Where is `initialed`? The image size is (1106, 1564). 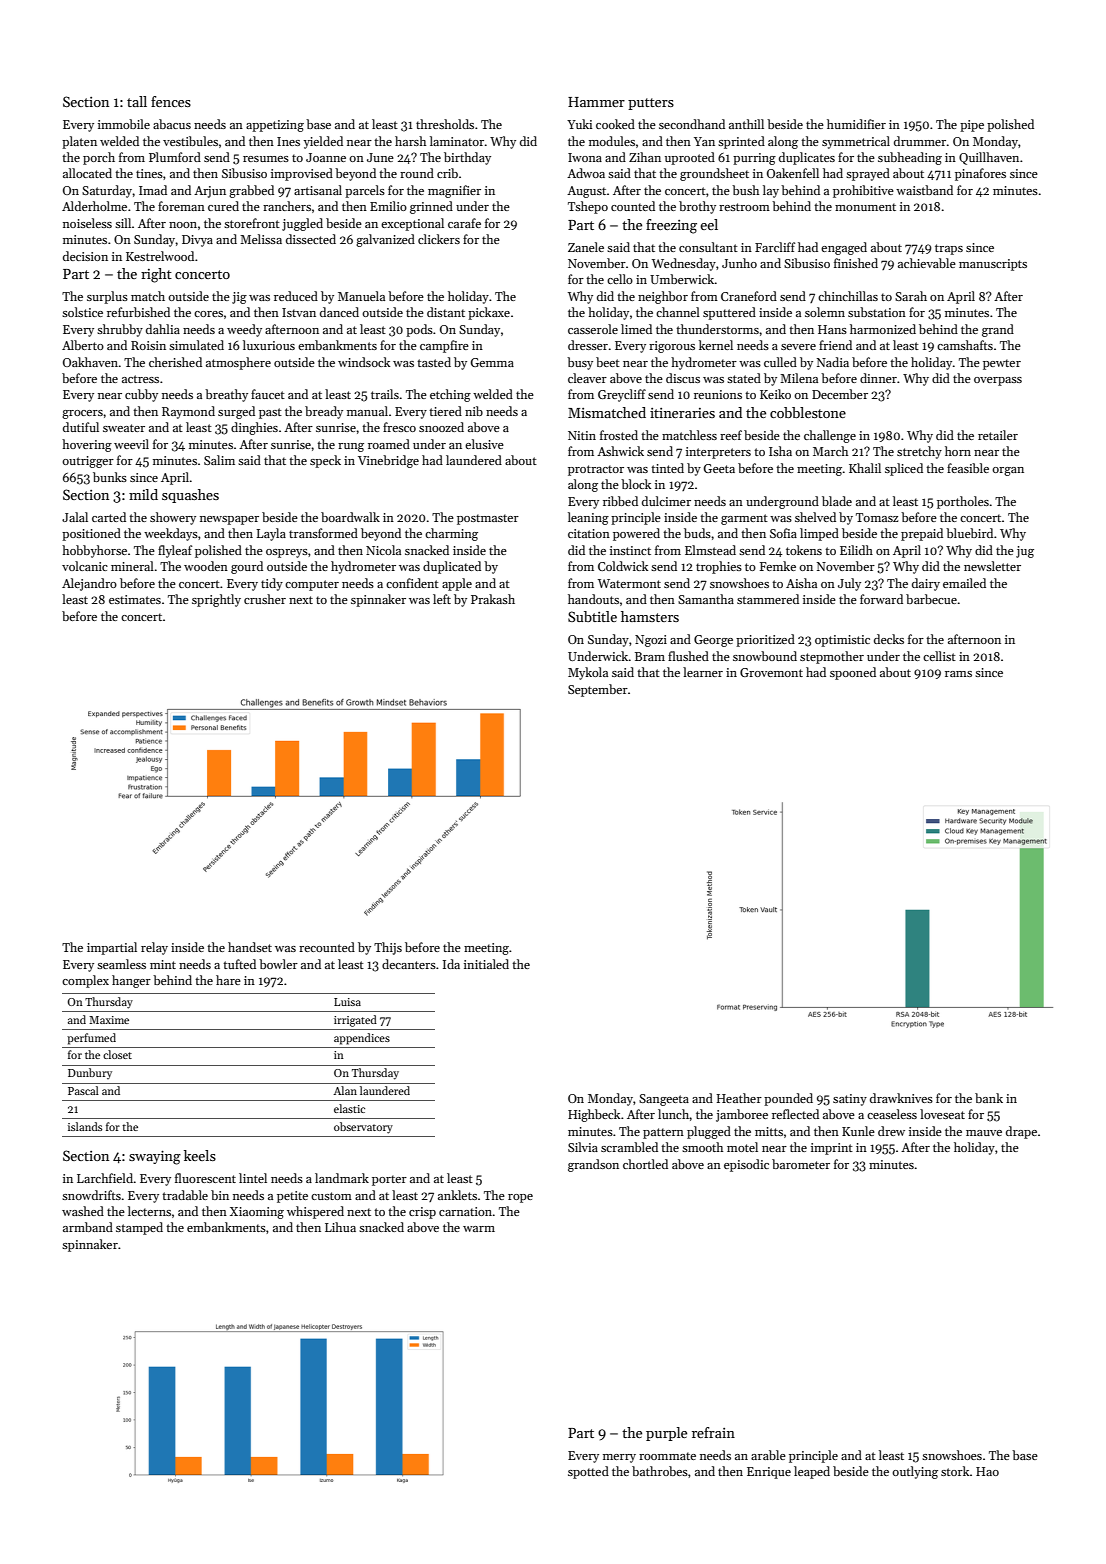
initialed is located at coordinates (486, 964).
